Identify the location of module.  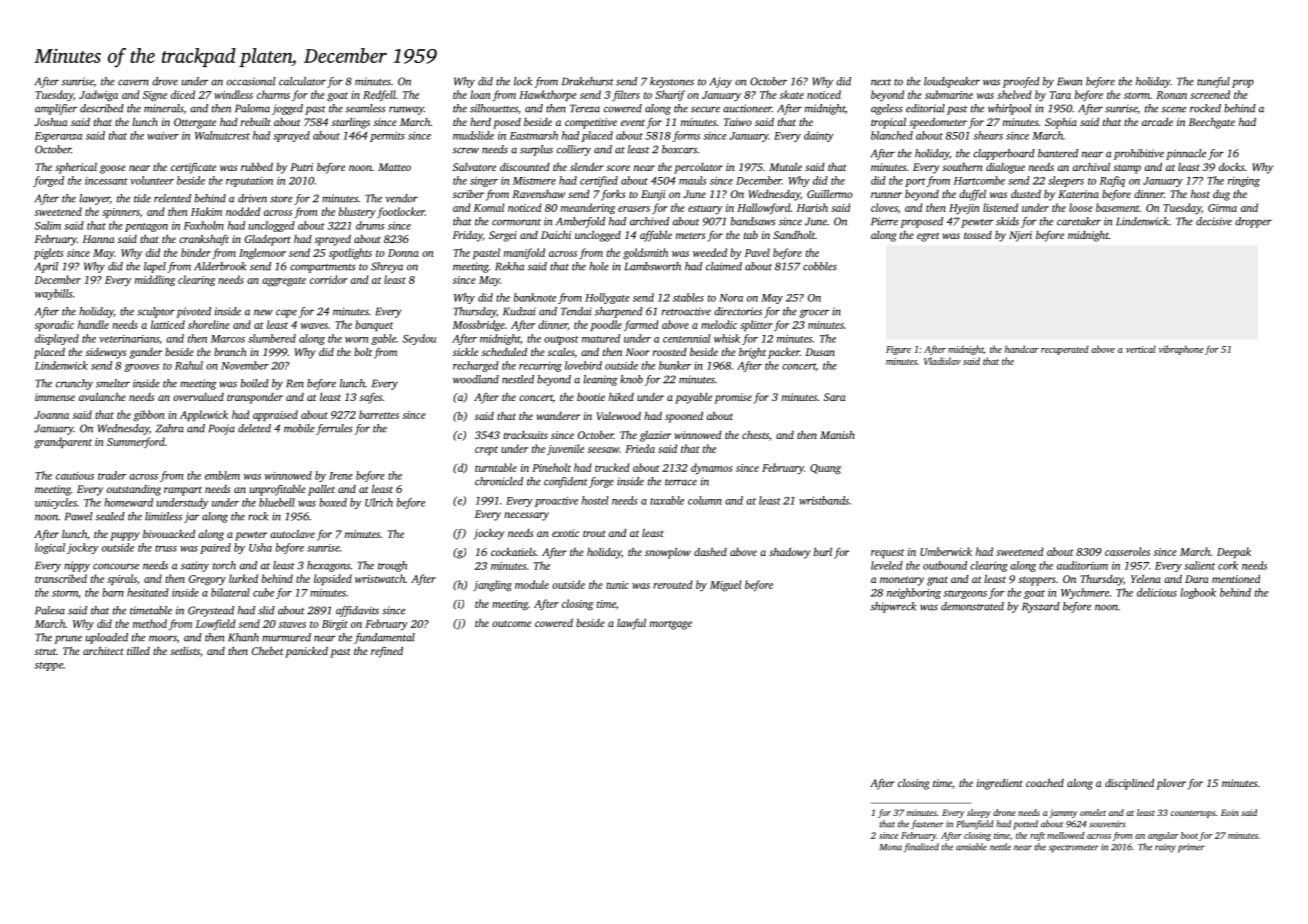
(532, 584).
